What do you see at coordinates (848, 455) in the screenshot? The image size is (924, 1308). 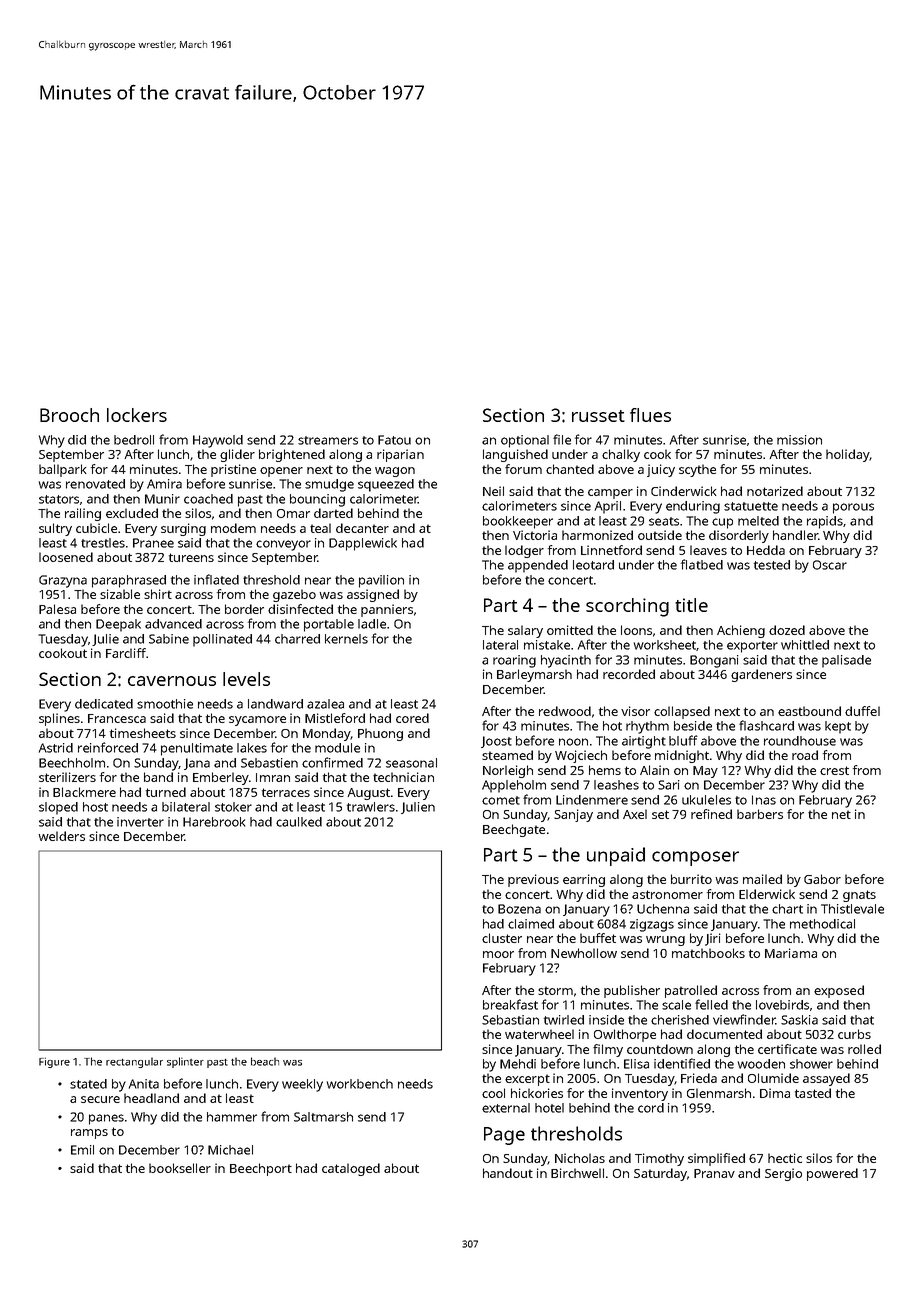 I see `holiday` at bounding box center [848, 455].
